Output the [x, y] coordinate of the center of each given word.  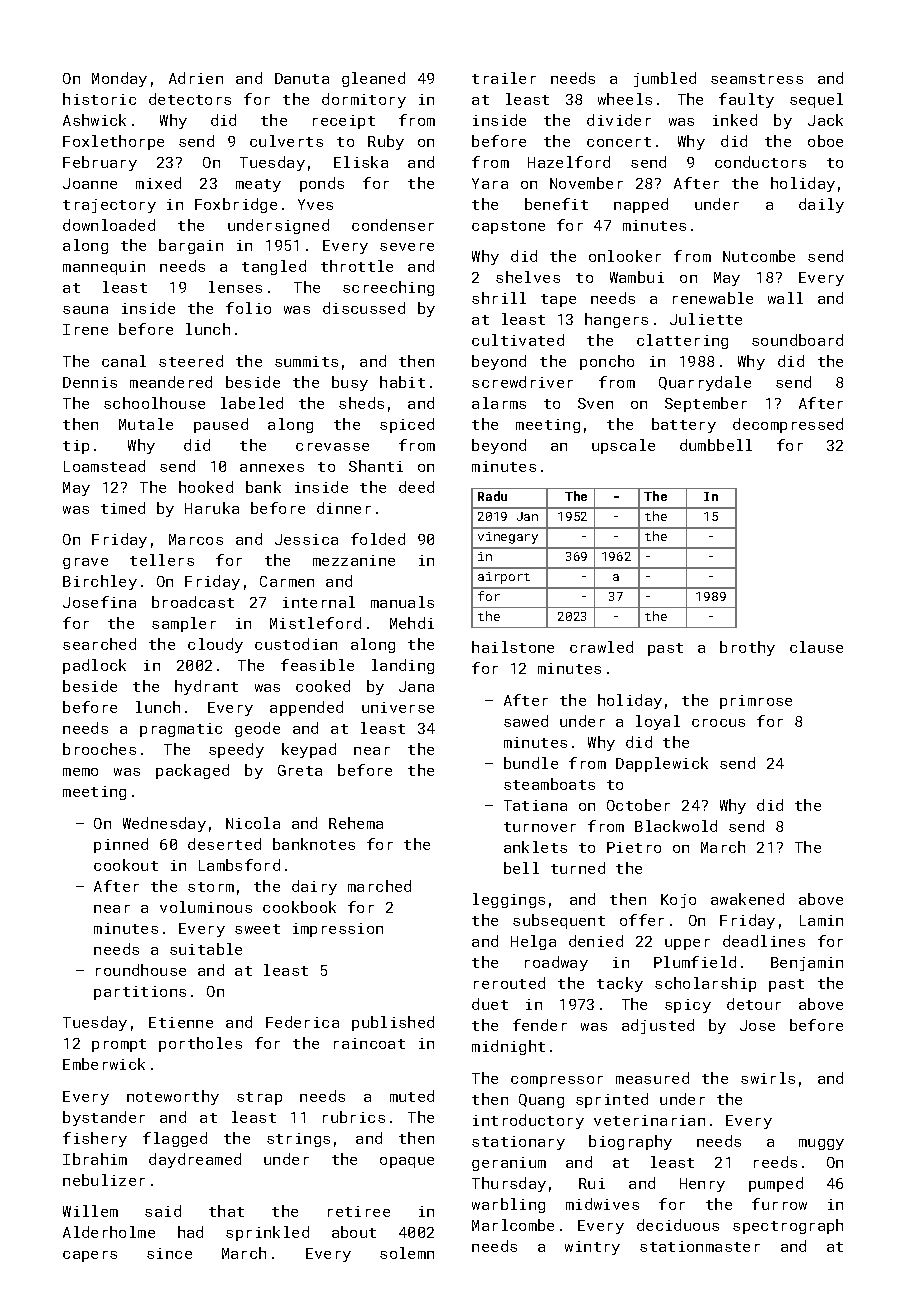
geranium [509, 1164]
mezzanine [354, 560]
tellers [162, 560]
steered [191, 361]
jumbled [665, 79]
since [169, 1253]
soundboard [797, 340]
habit [402, 382]
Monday [119, 79]
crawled [601, 647]
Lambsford [239, 865]
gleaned [373, 79]
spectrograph [788, 1226]
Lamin [821, 920]
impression [338, 930]
